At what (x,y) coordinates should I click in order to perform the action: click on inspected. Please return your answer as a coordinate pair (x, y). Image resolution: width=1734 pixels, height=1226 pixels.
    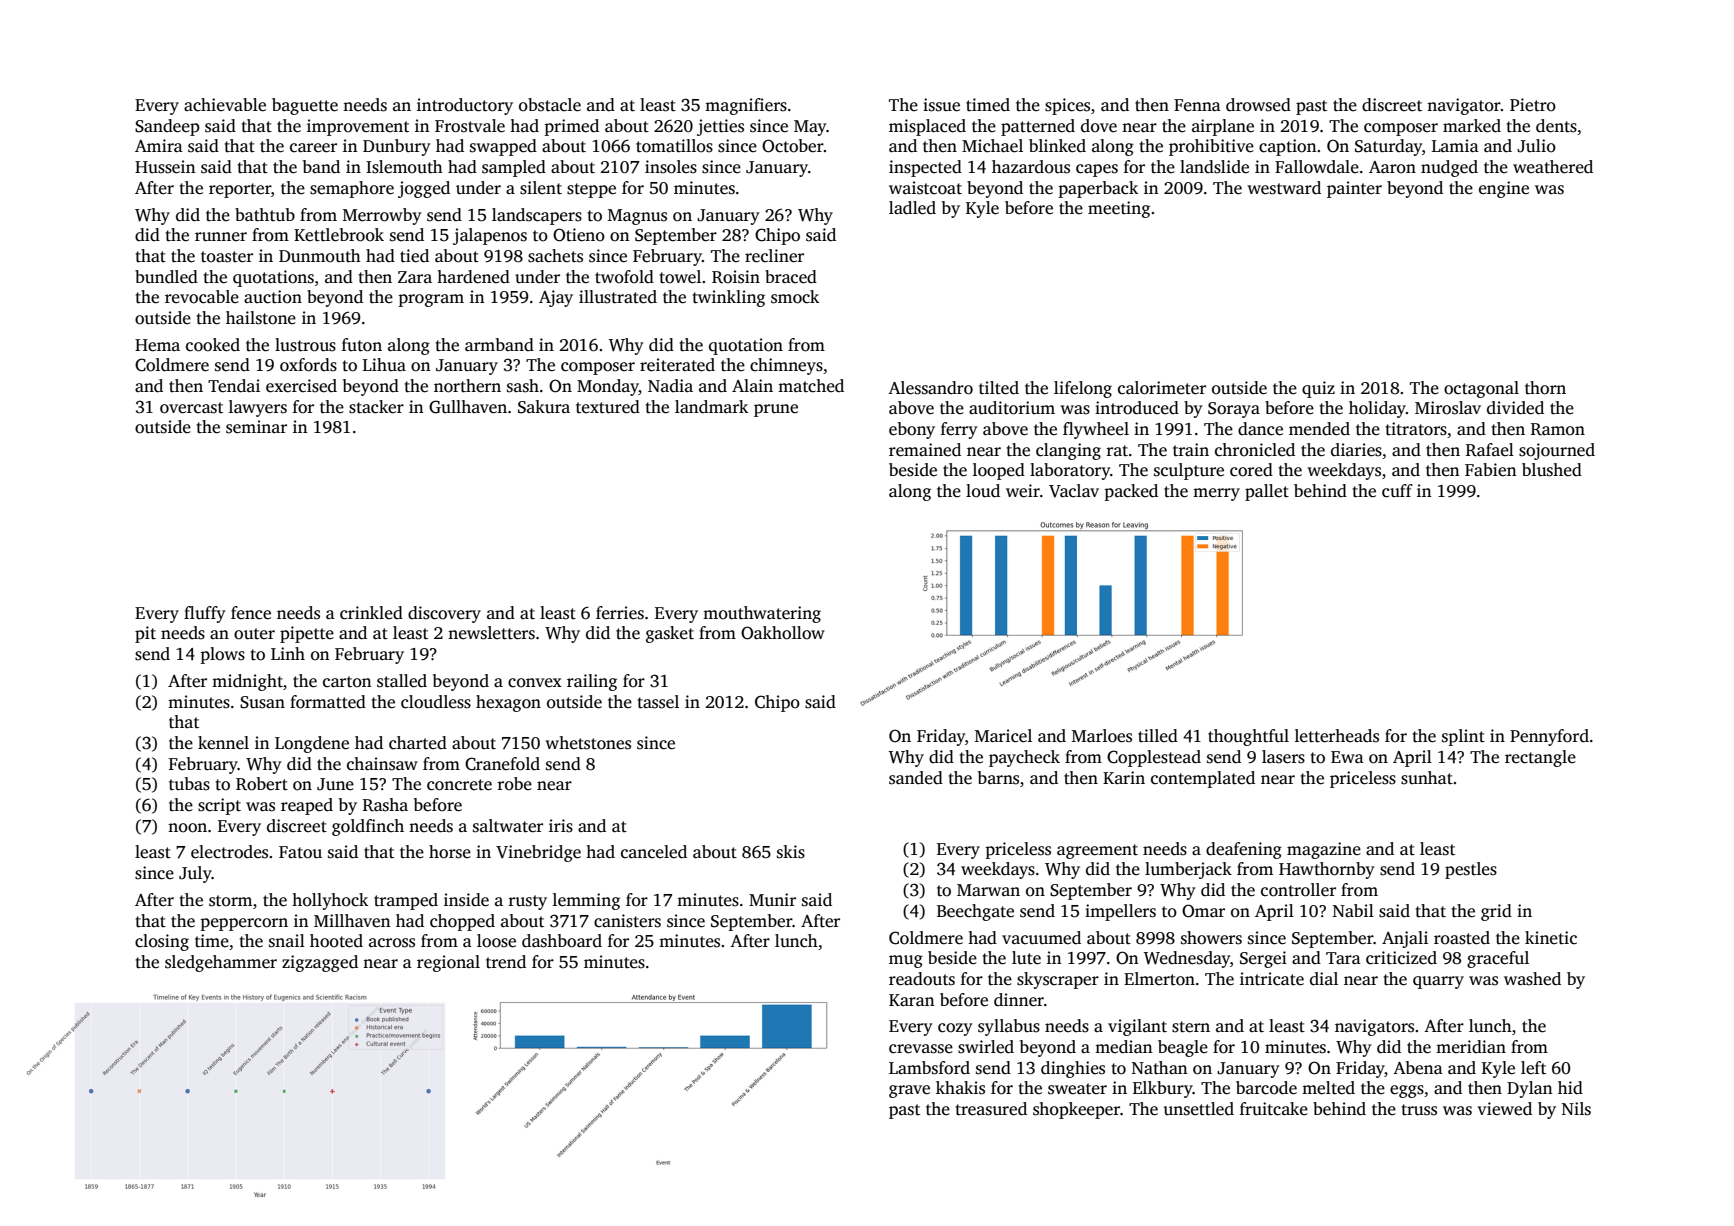
    Looking at the image, I should click on (925, 168).
